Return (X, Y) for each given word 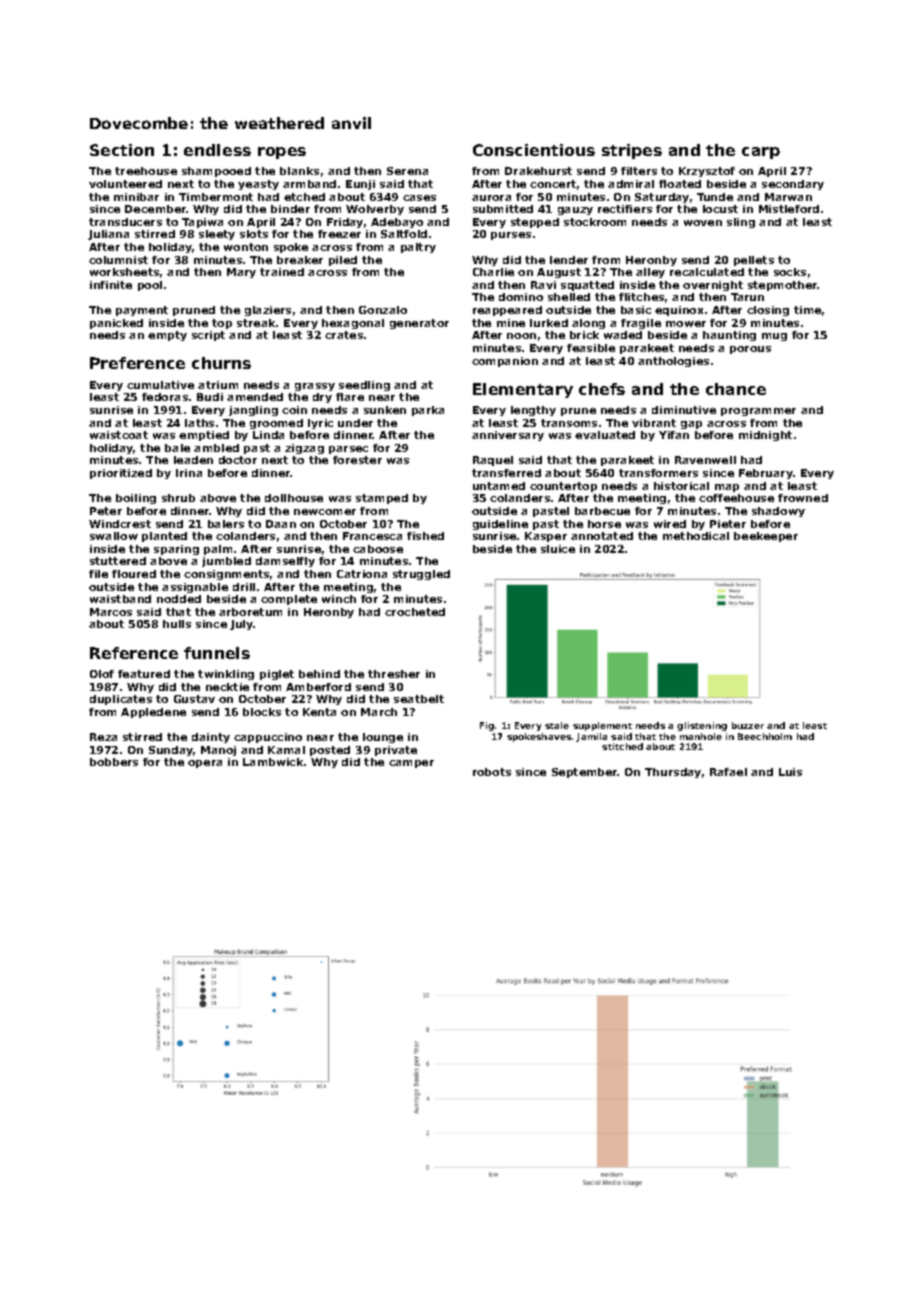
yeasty (258, 185)
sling (741, 223)
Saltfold (404, 234)
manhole (701, 736)
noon (521, 336)
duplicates (121, 700)
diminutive (684, 410)
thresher (394, 674)
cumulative (160, 385)
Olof (102, 674)
